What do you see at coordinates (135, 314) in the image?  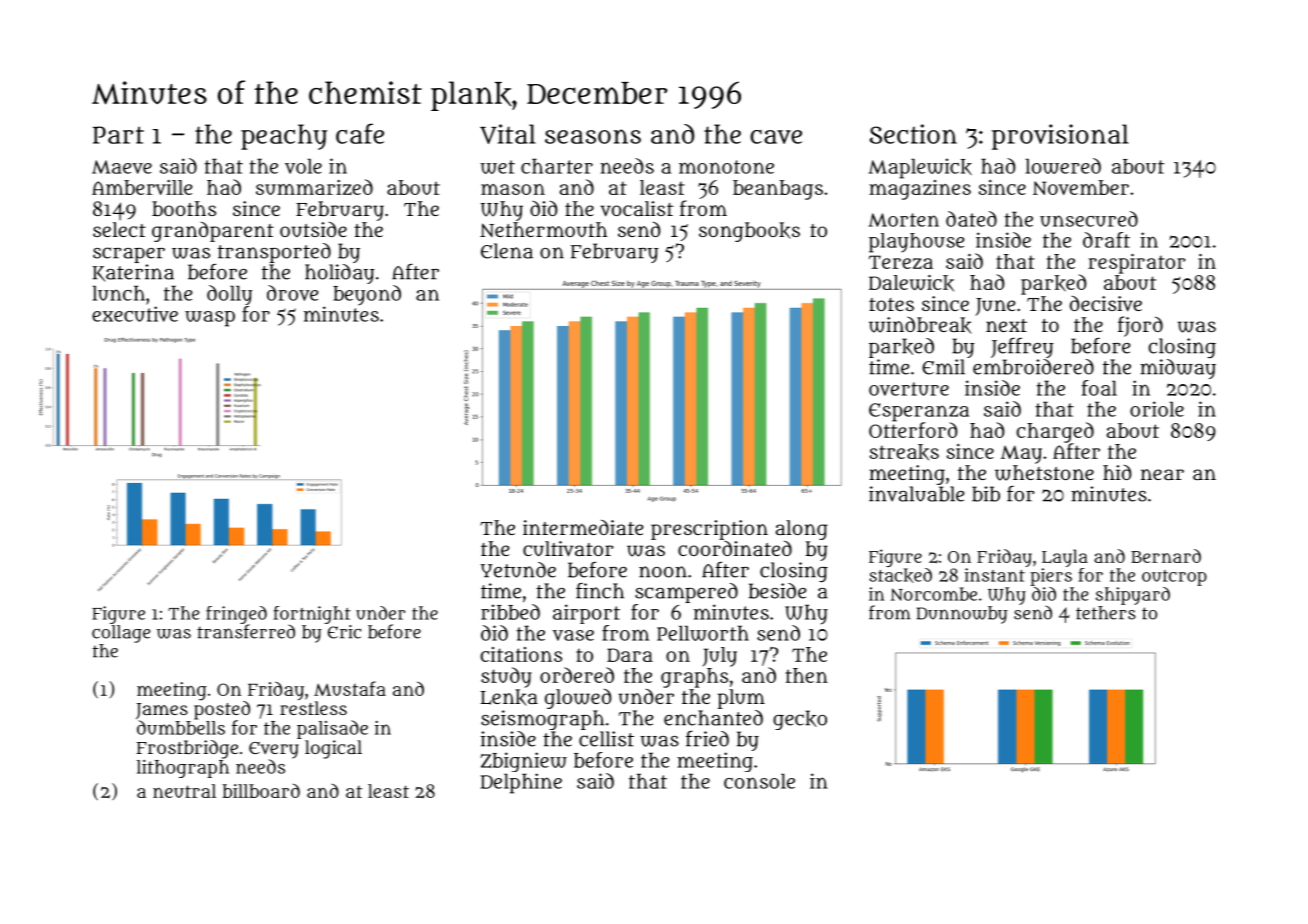 I see `executive` at bounding box center [135, 314].
